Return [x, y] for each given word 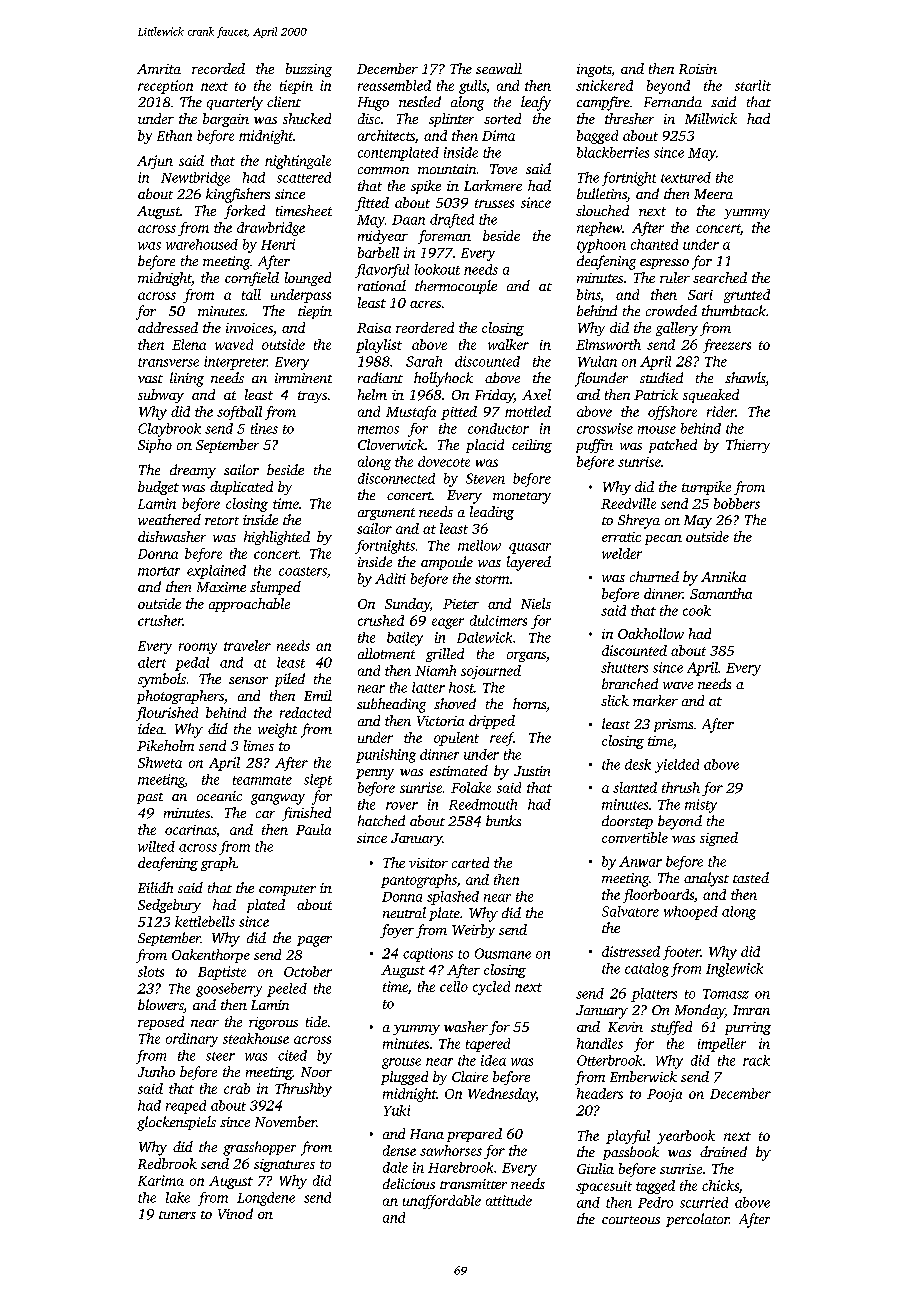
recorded [218, 68]
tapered [488, 1045]
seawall [499, 68]
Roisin [698, 69]
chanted [654, 244]
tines [264, 428]
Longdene [266, 1199]
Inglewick [734, 970]
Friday [494, 396]
